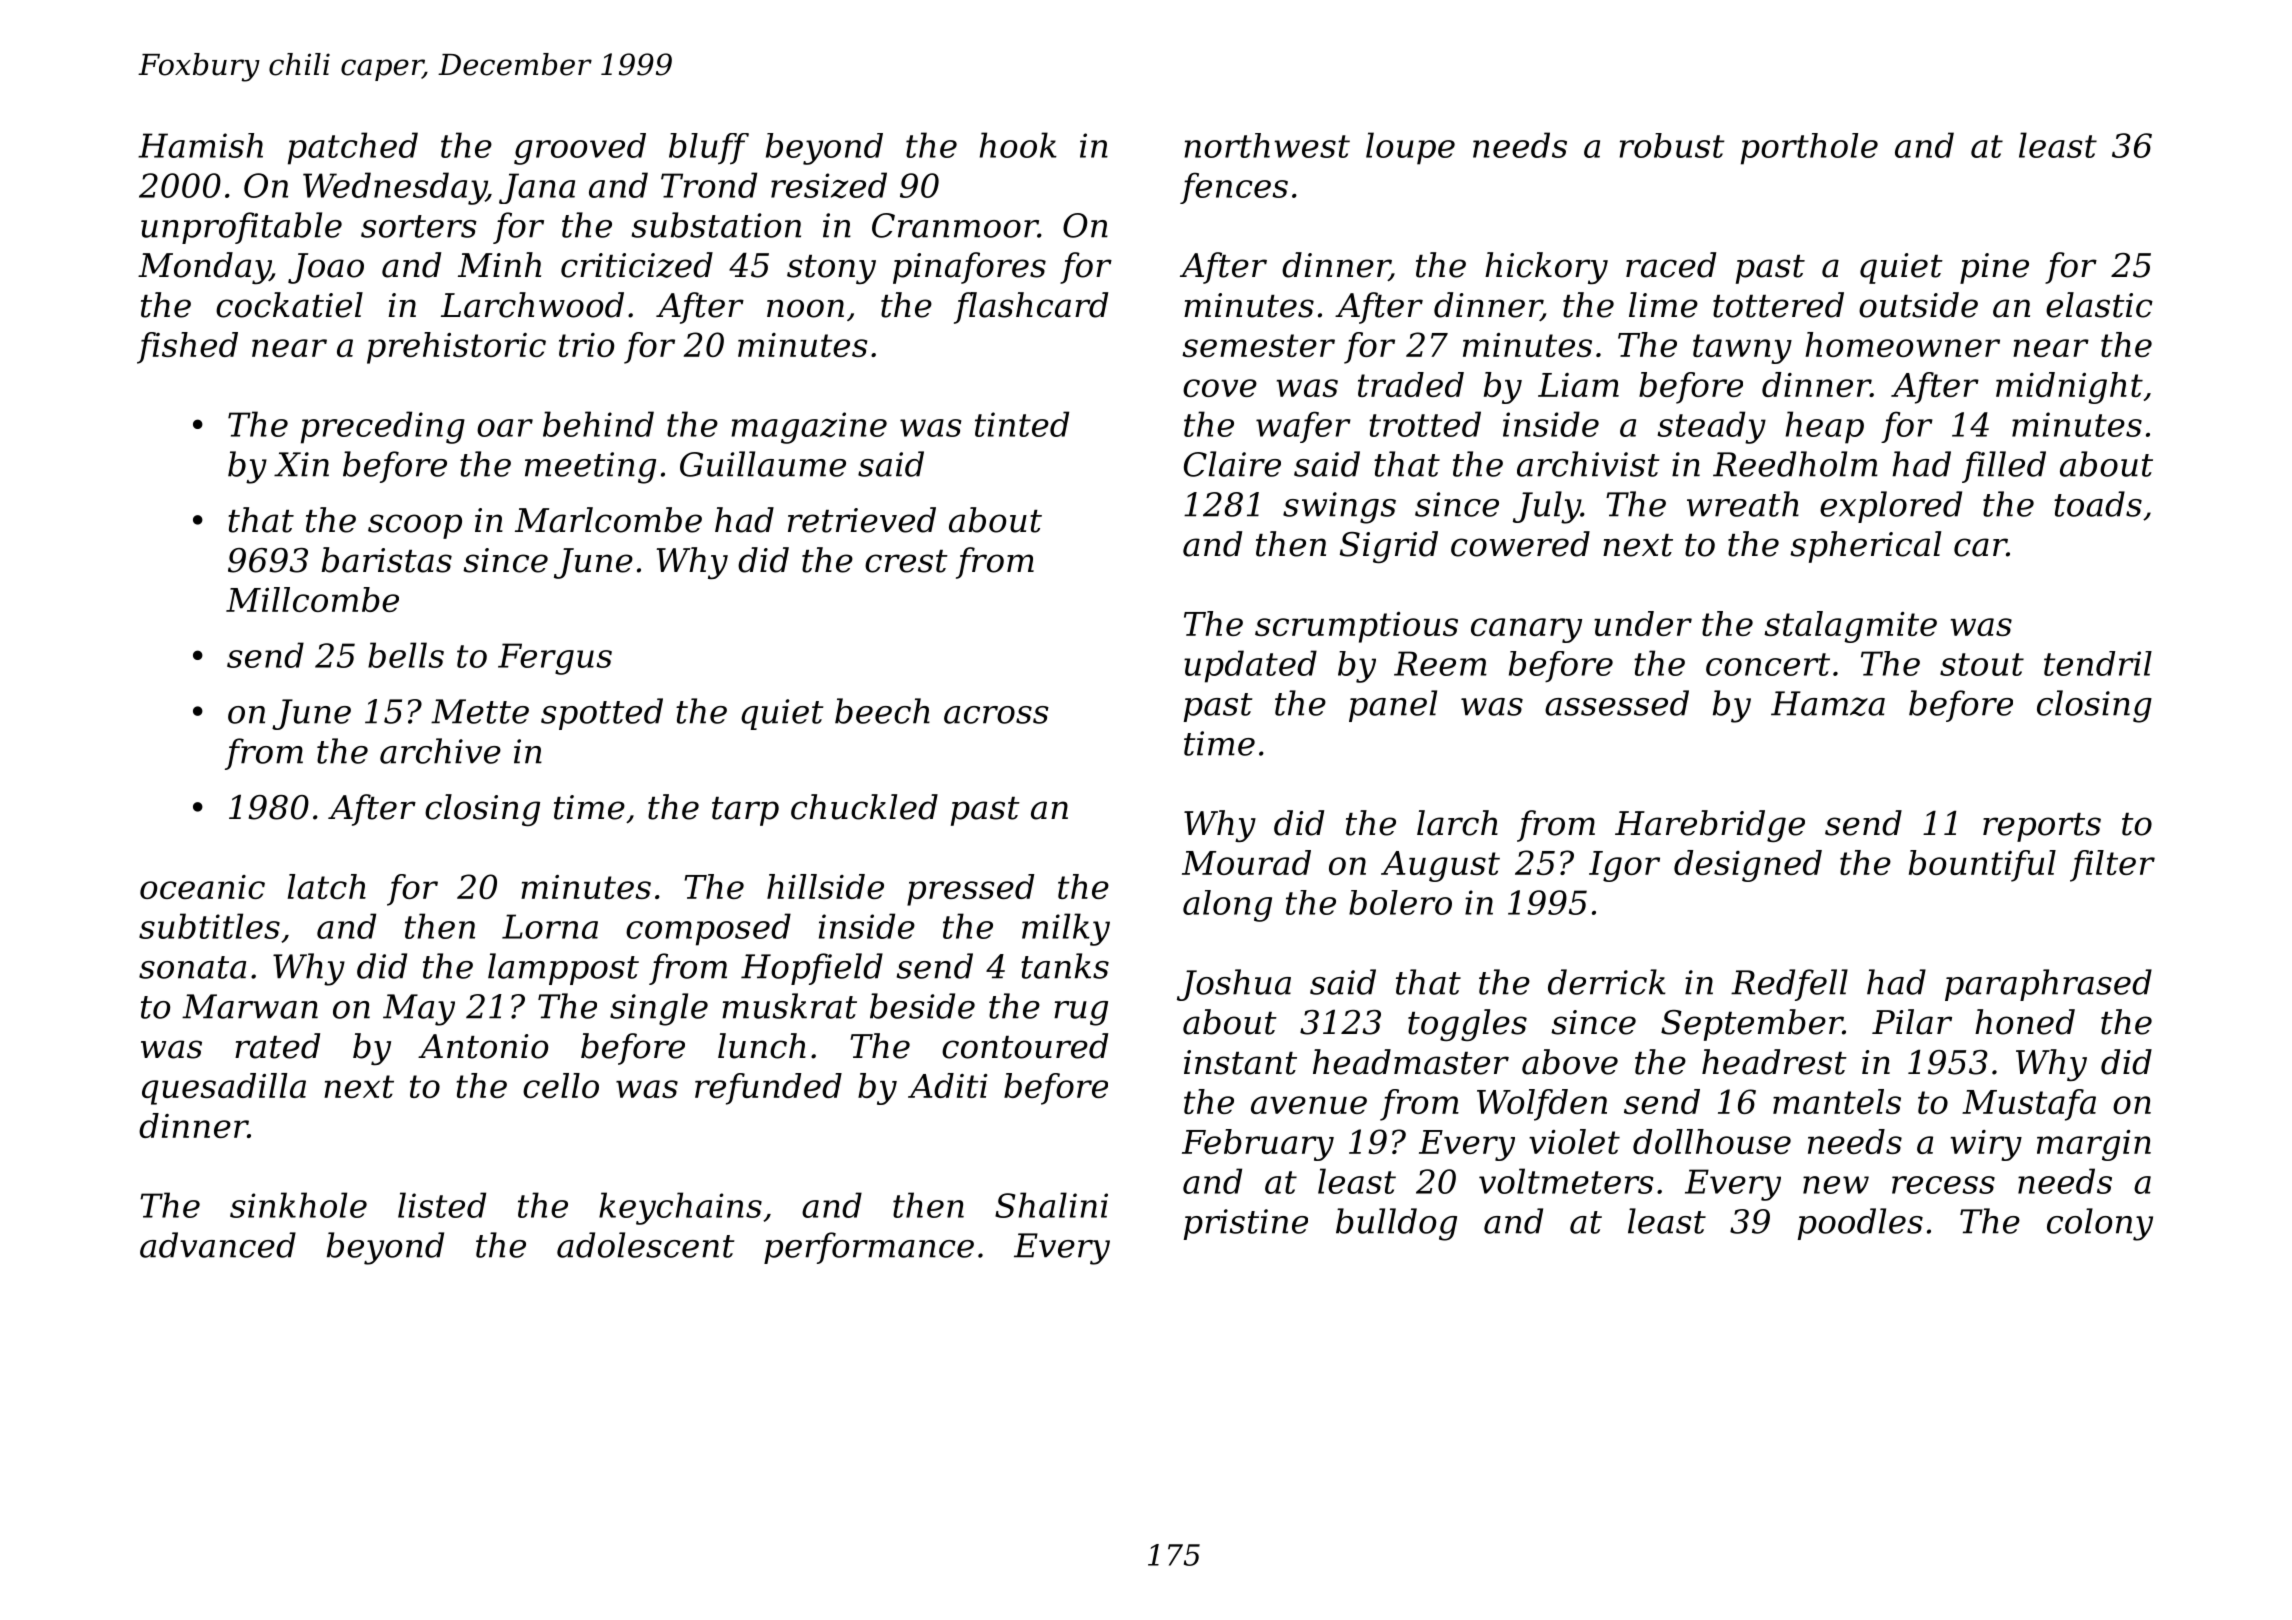 The width and height of the page is (2292, 1620). I want to click on tawny, so click(1742, 349).
